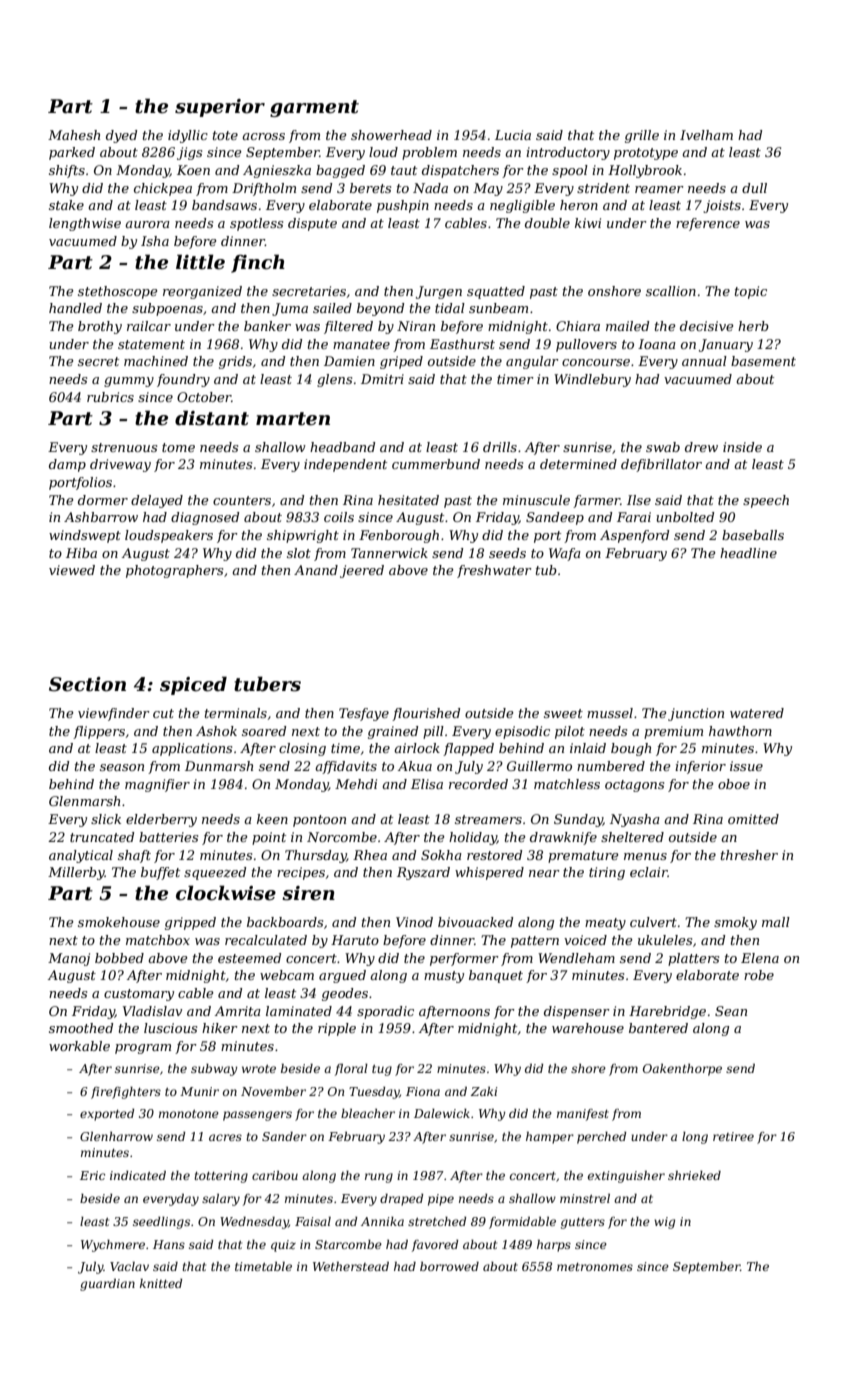  What do you see at coordinates (204, 397) in the screenshot?
I see `October` at bounding box center [204, 397].
